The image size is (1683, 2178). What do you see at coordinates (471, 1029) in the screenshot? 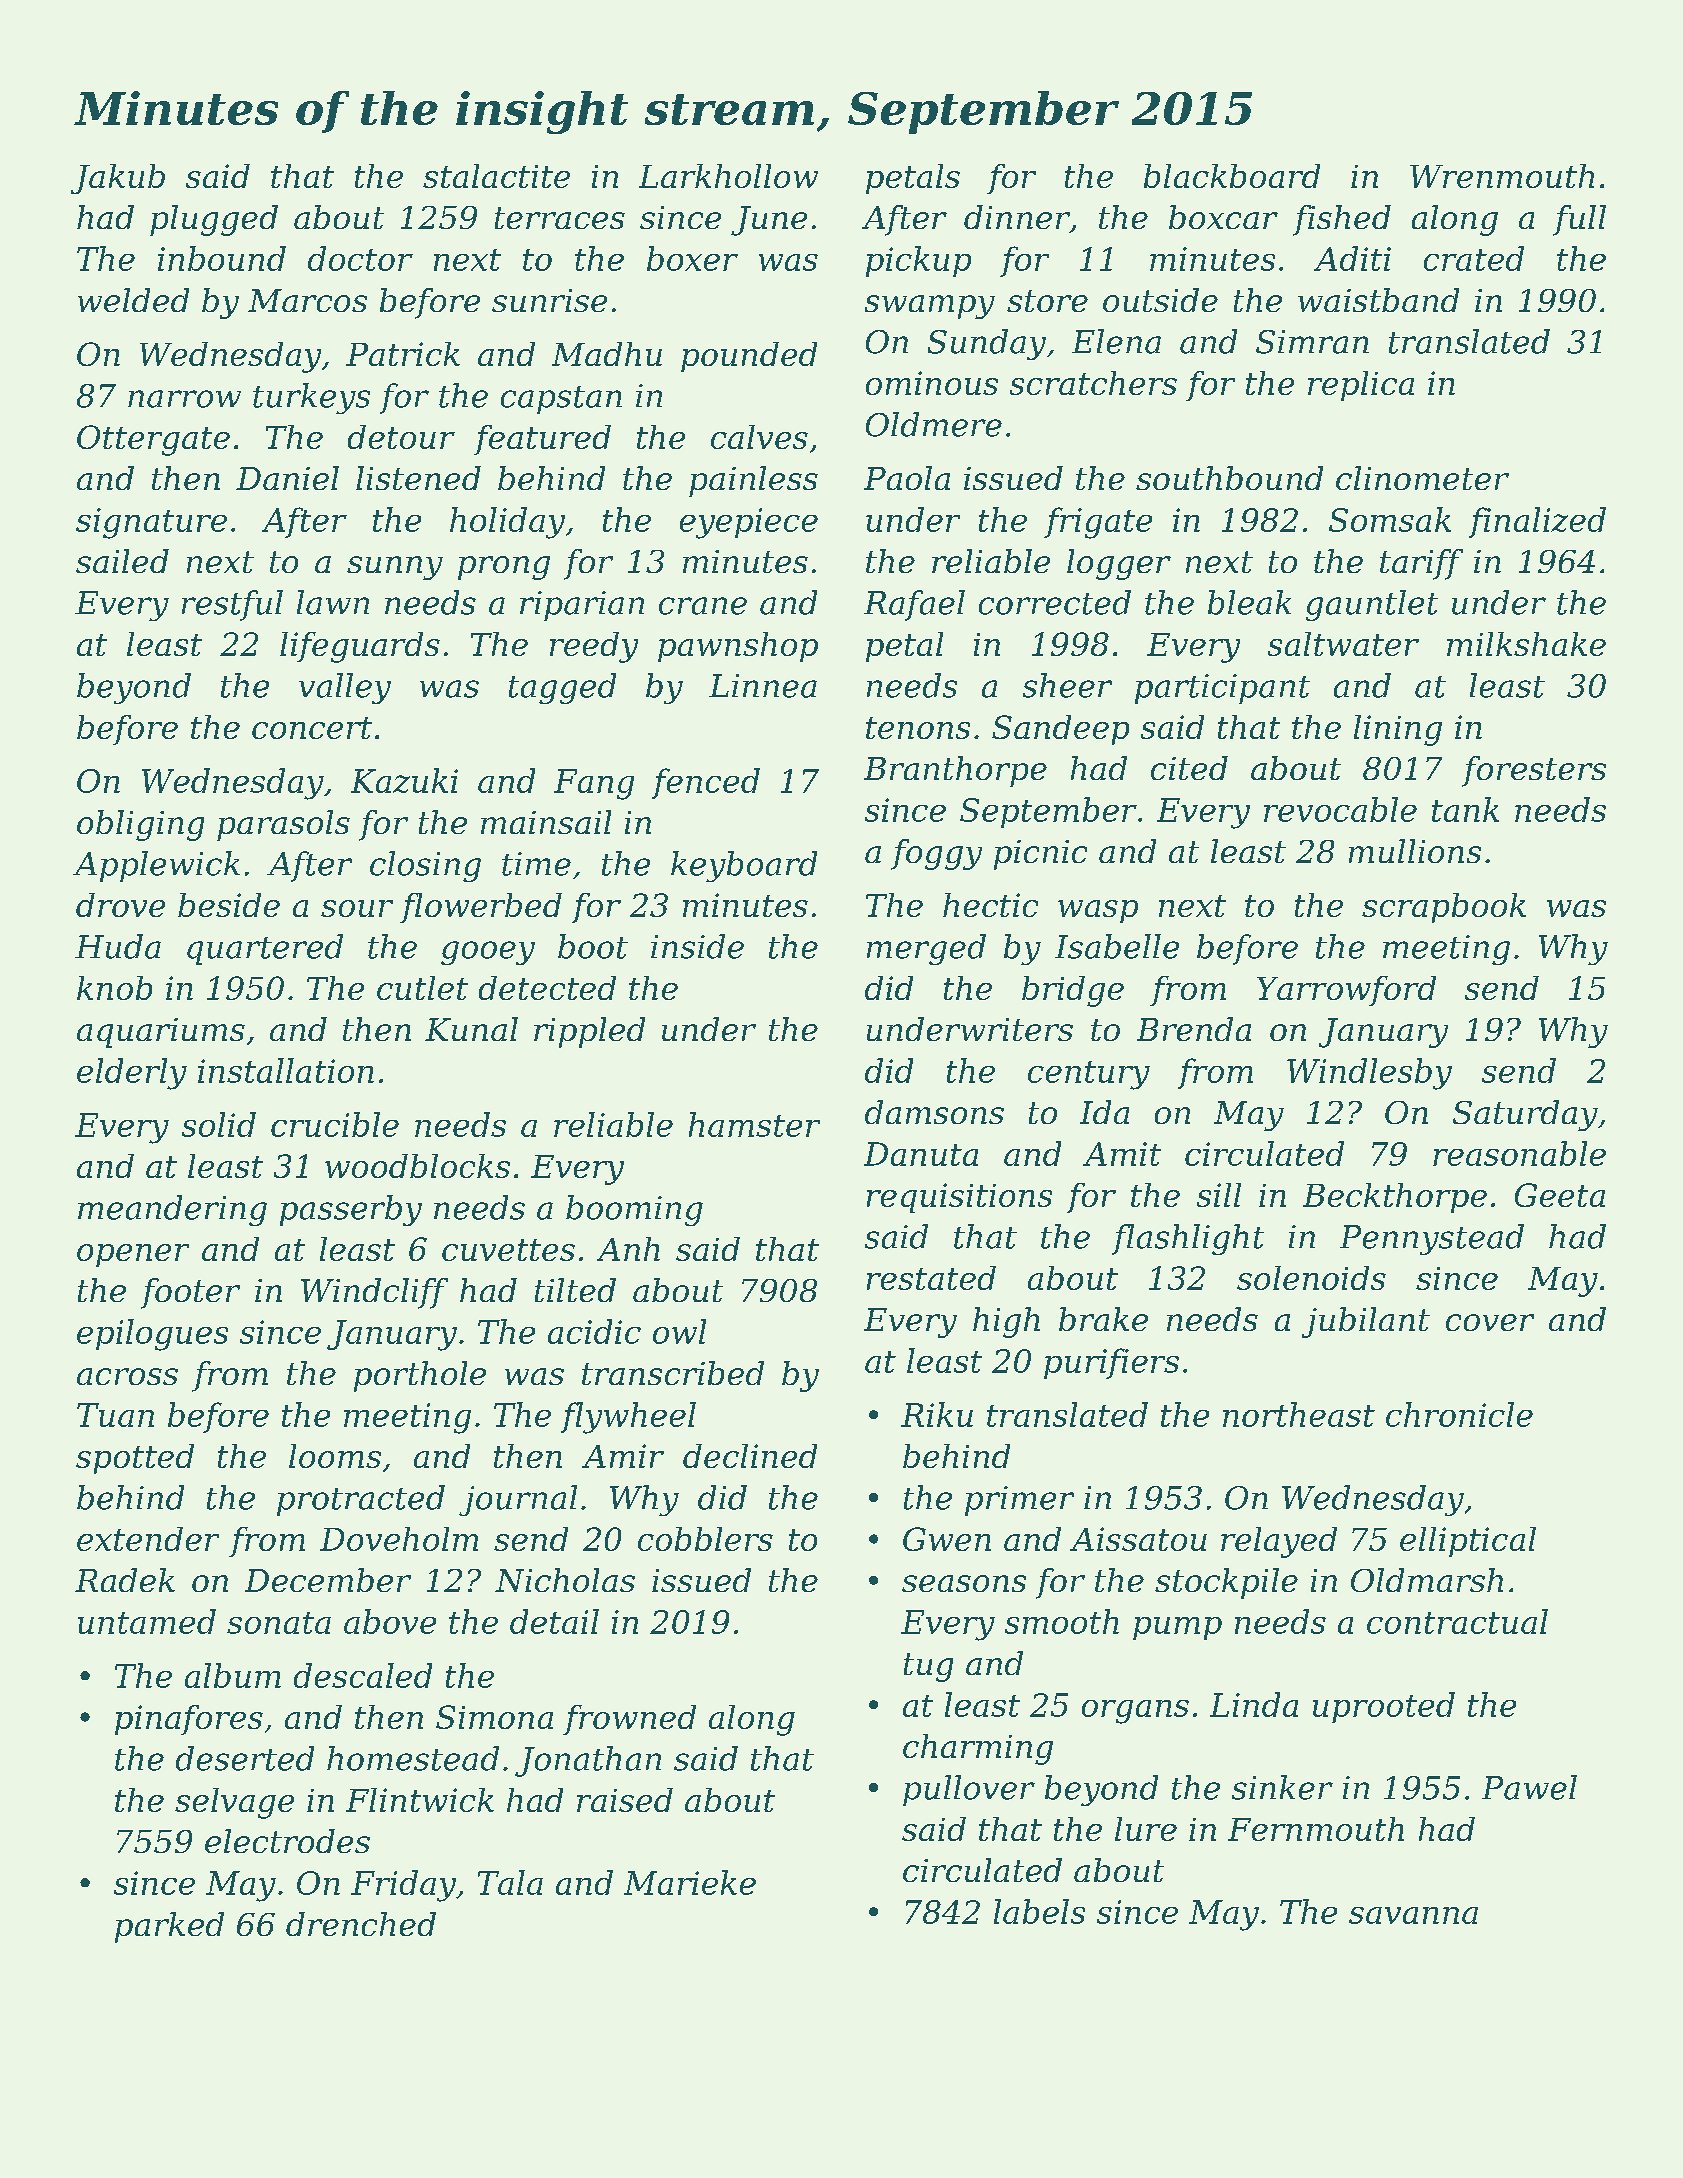
I see `Kunal` at bounding box center [471, 1029].
